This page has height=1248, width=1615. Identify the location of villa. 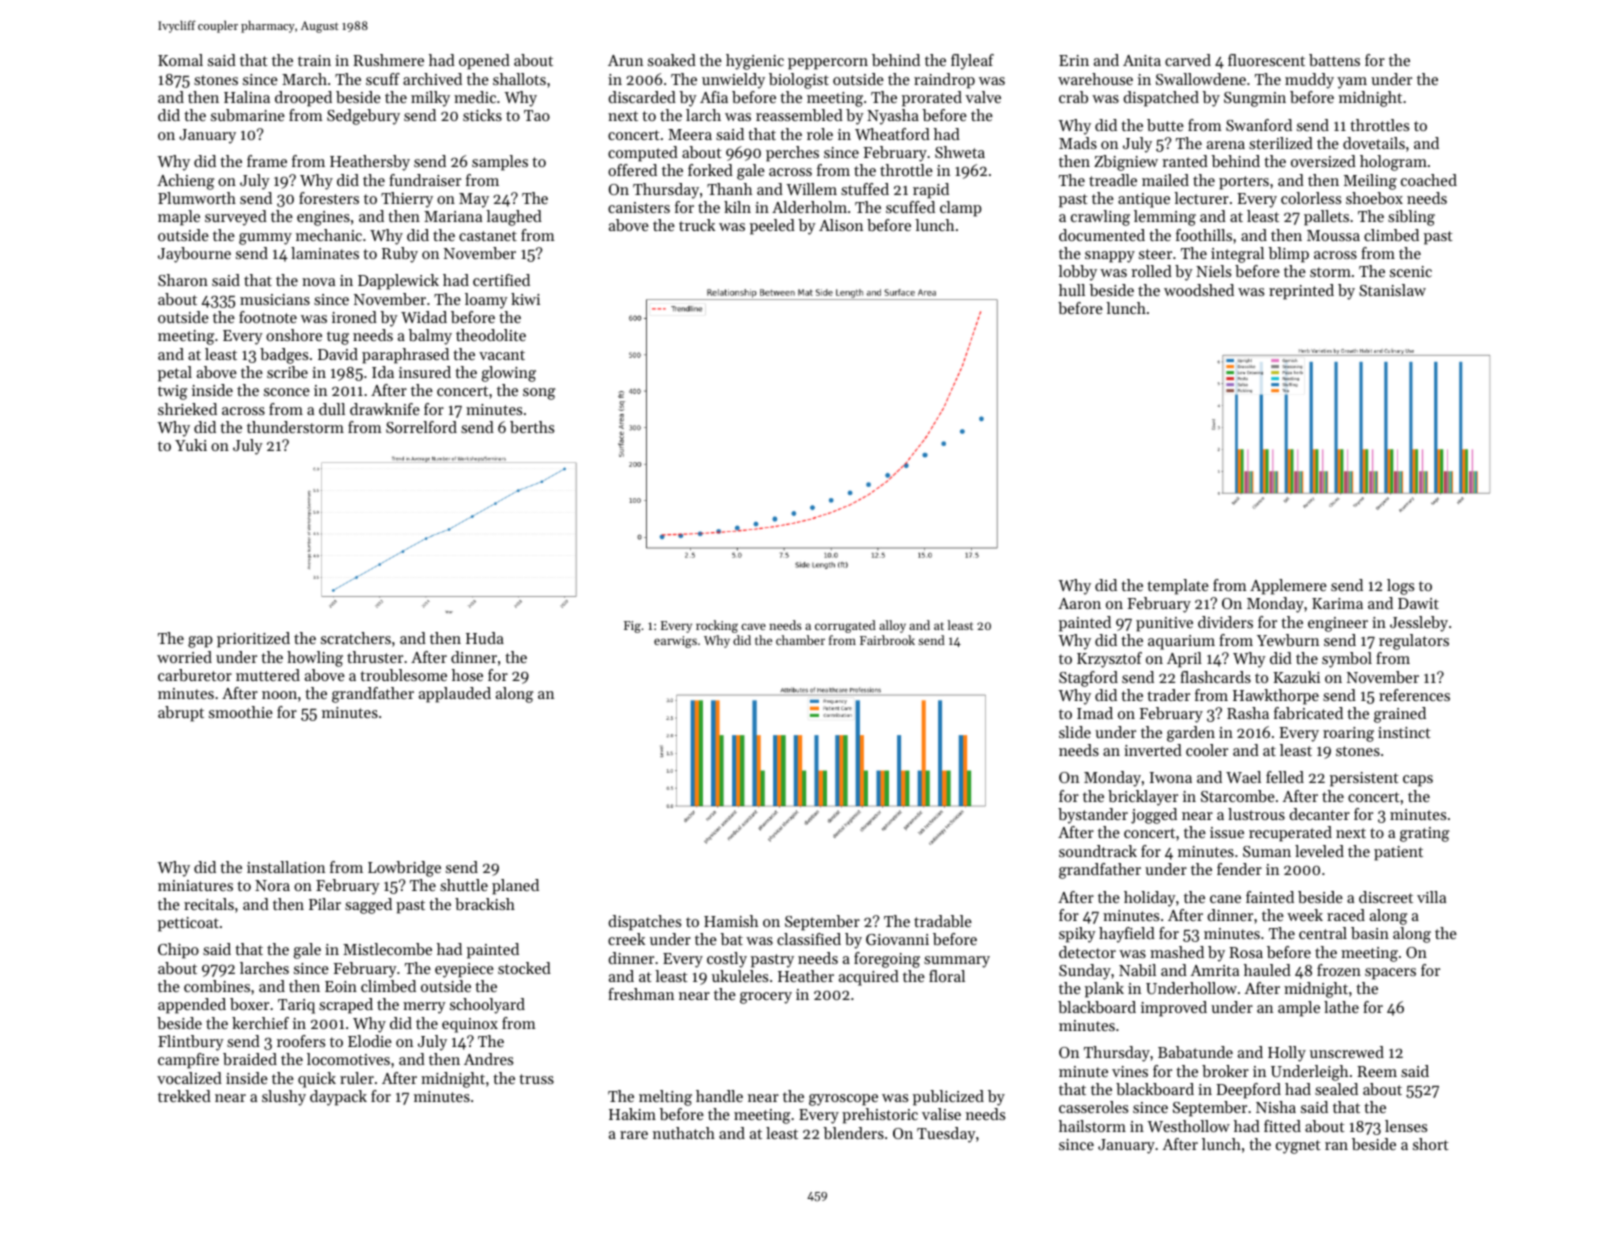
(1431, 897).
